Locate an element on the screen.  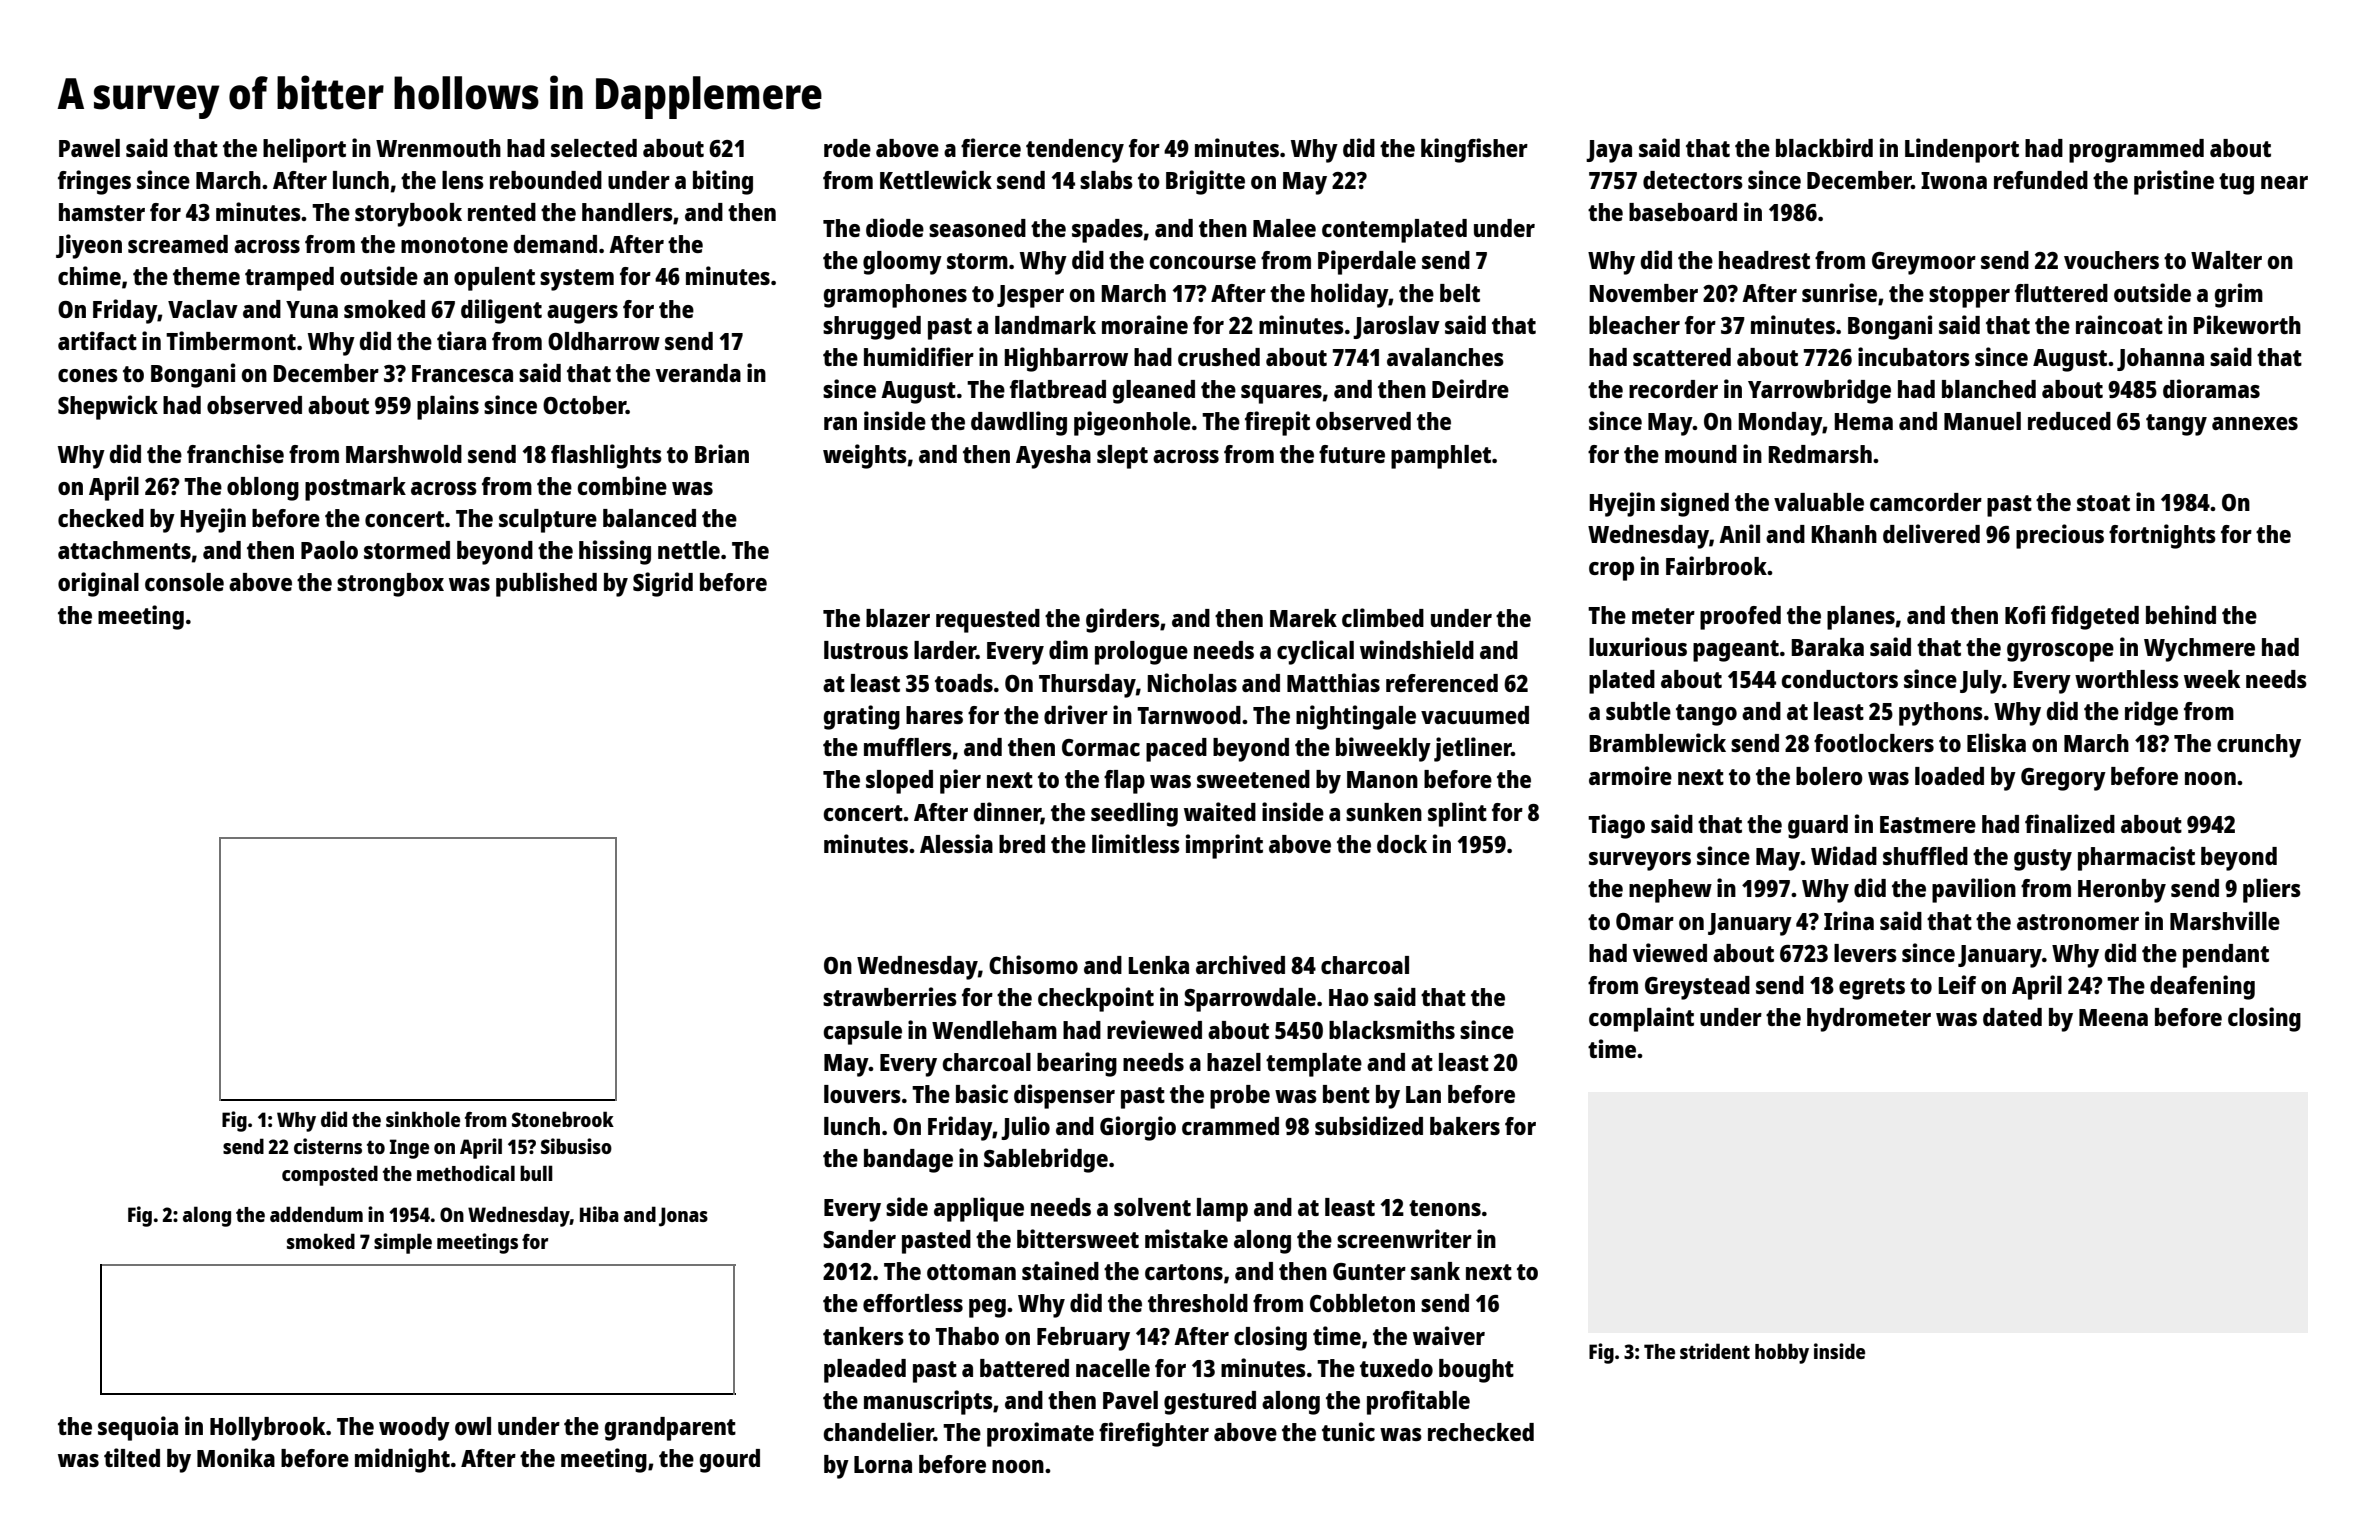
midnight is located at coordinates (402, 1460).
